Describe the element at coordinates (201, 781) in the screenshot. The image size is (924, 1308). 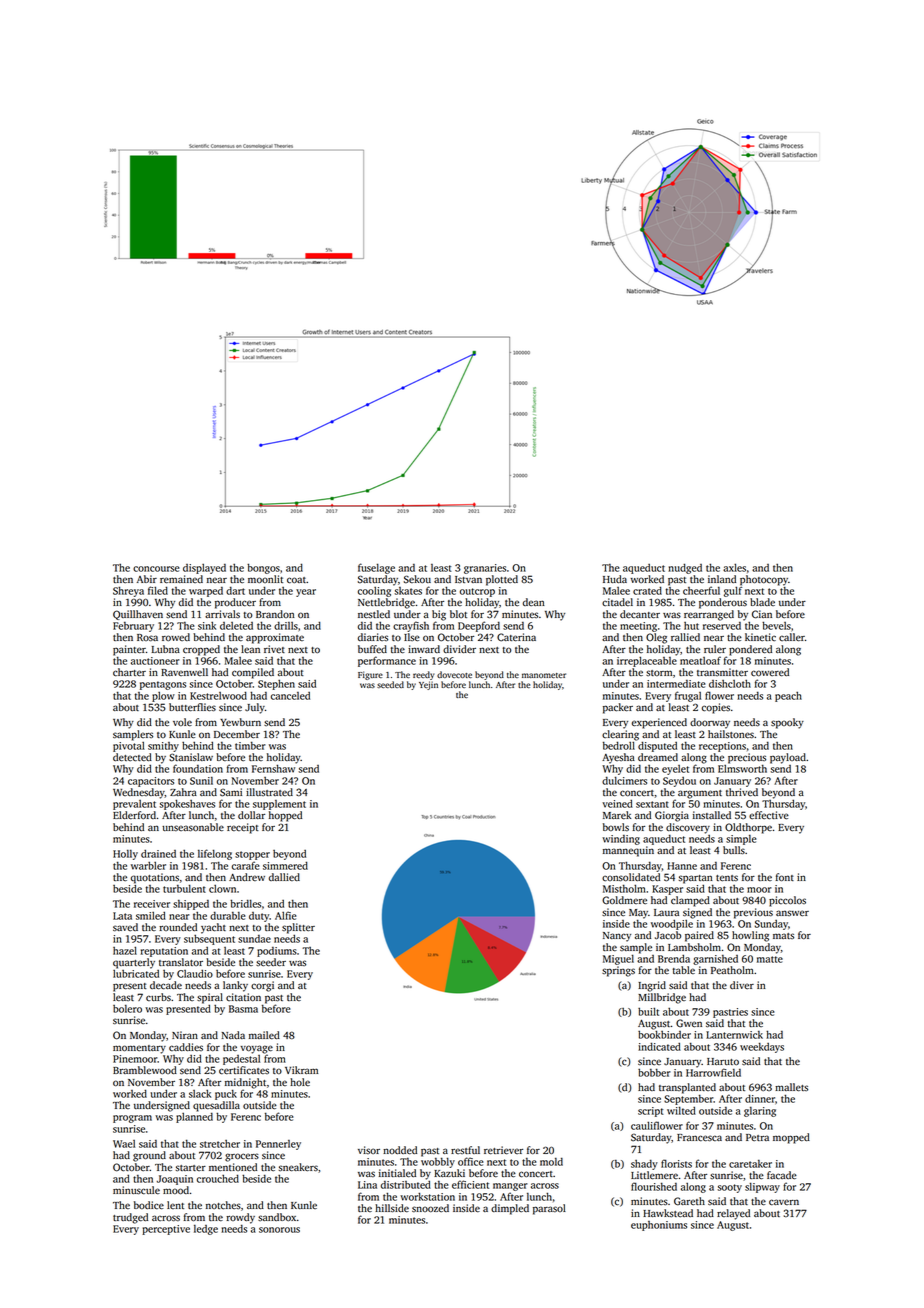
I see `Sunil` at that location.
